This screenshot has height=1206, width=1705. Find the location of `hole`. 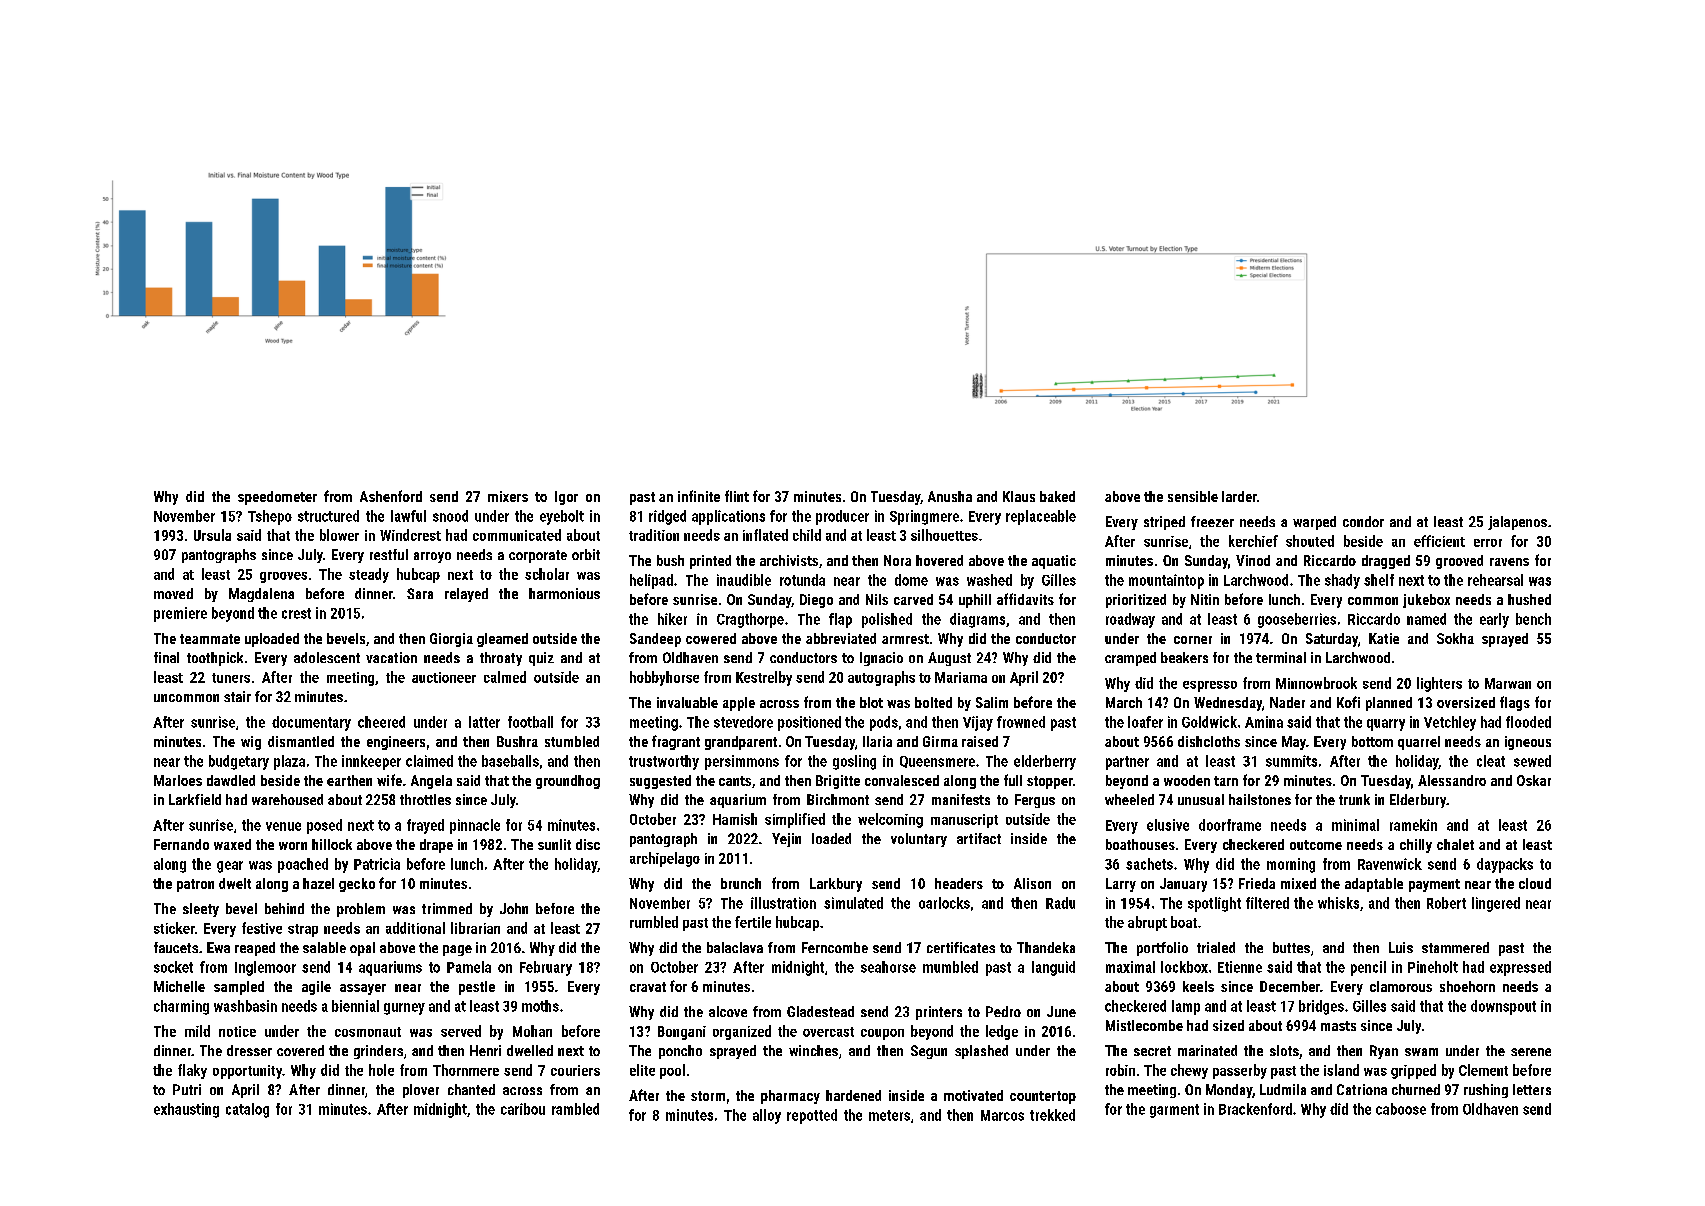

hole is located at coordinates (381, 1070).
